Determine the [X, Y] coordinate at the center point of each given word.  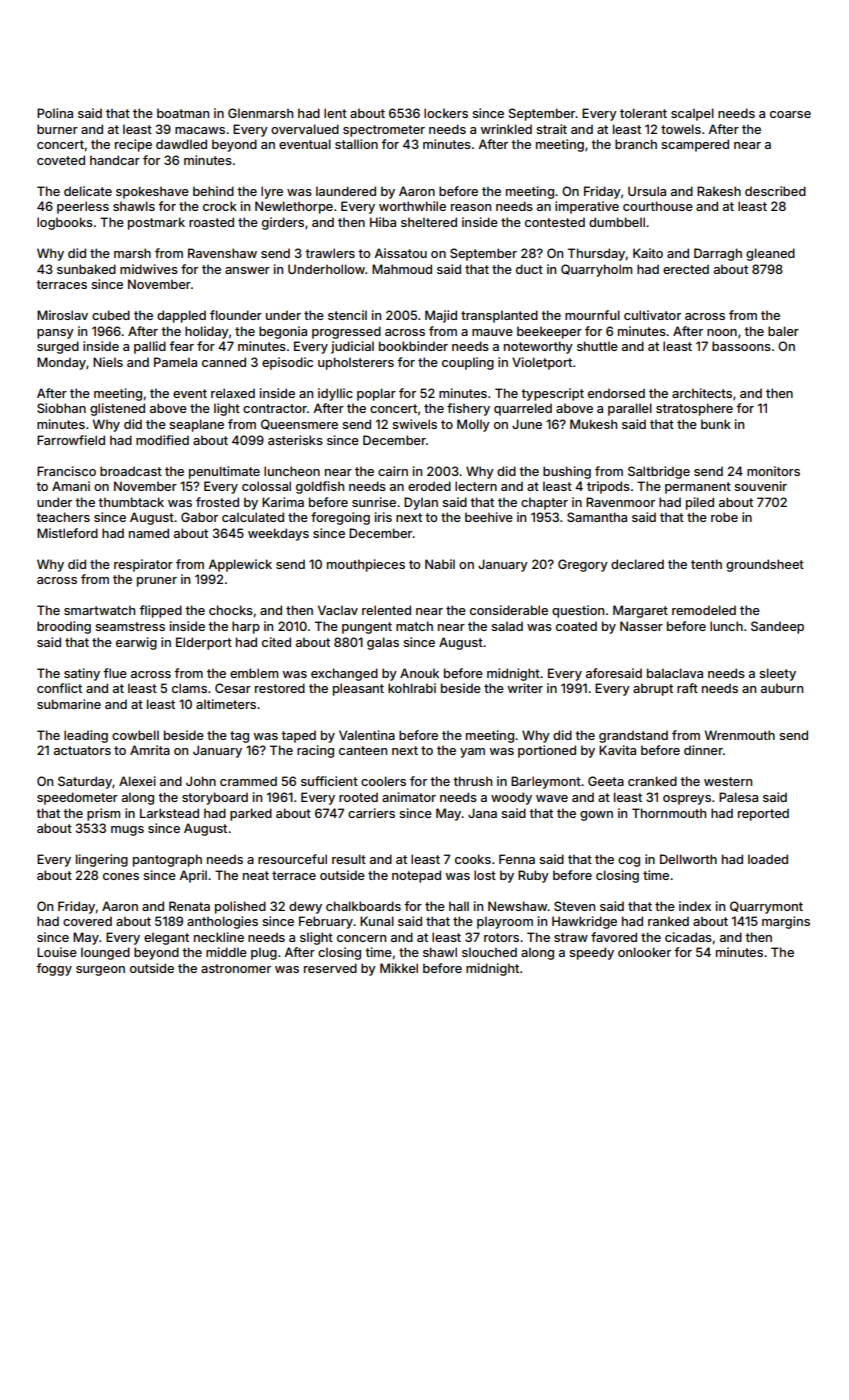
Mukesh [593, 424]
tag [239, 737]
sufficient [329, 781]
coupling [468, 363]
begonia [283, 332]
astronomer [236, 968]
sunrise [374, 502]
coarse [790, 114]
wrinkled [506, 129]
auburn [782, 688]
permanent [698, 488]
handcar [115, 160]
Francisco [66, 471]
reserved [330, 968]
